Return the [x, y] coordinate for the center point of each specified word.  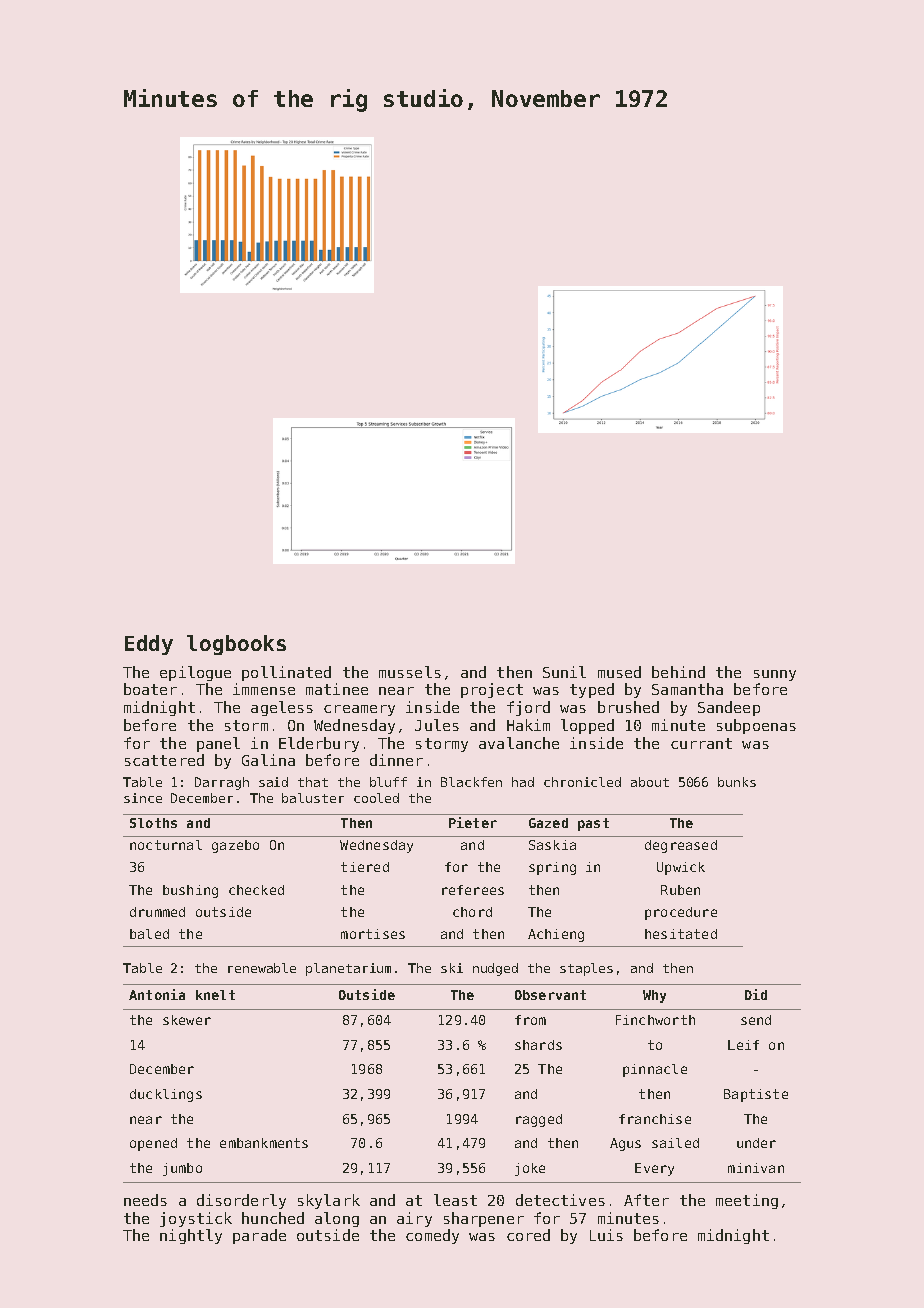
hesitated [681, 934]
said [273, 782]
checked [256, 890]
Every [654, 1169]
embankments [264, 1143]
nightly [191, 1236]
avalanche [519, 743]
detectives [560, 1200]
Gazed [548, 823]
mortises [373, 934]
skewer [187, 1020]
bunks [737, 782]
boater [150, 689]
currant [701, 743]
